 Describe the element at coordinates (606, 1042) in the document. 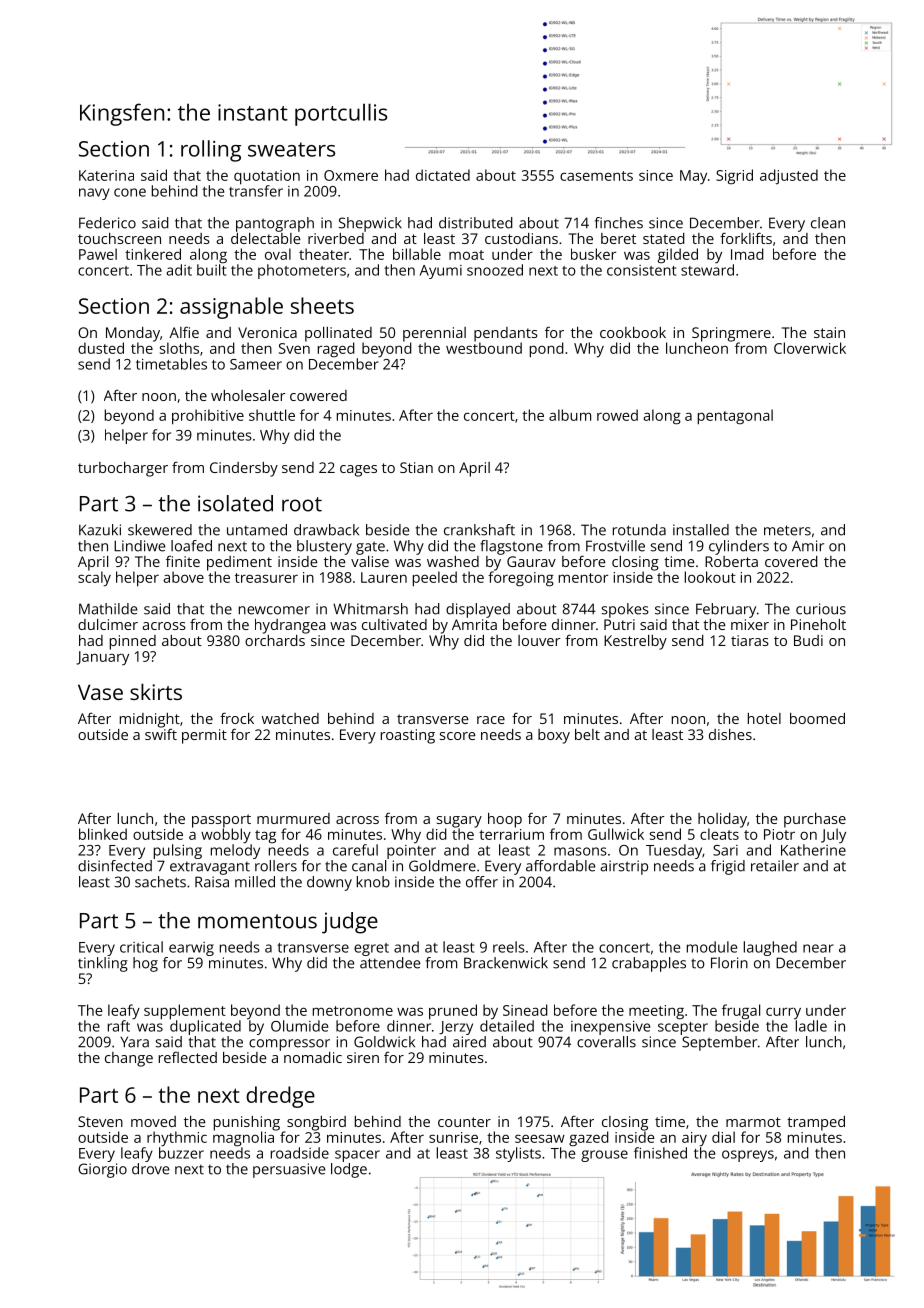

I see `coveralls` at that location.
